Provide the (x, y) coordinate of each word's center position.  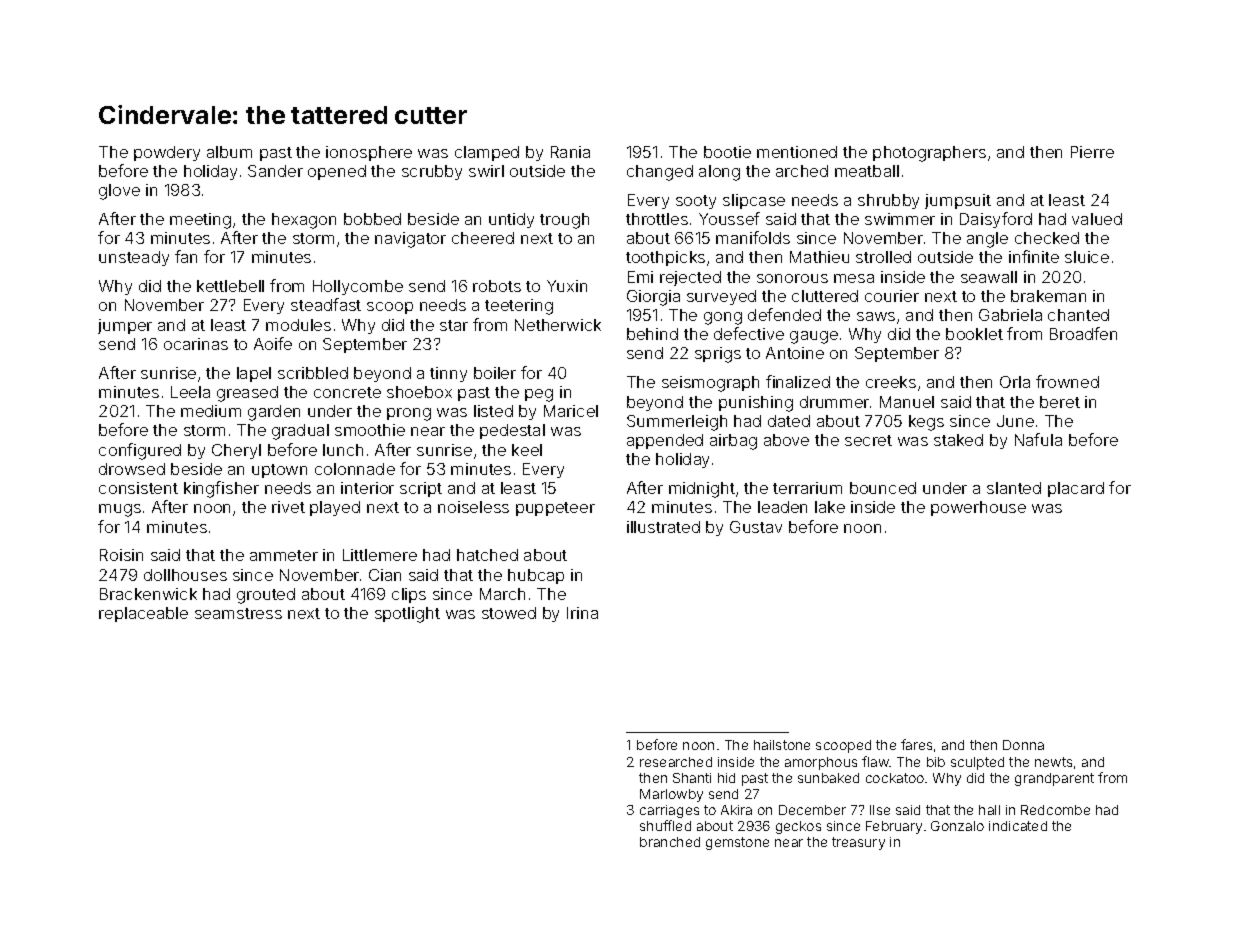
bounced (883, 488)
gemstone (737, 843)
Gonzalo (957, 826)
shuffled (665, 825)
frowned (1067, 381)
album (229, 152)
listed (493, 411)
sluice (1087, 257)
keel (527, 450)
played (335, 508)
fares (916, 744)
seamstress (238, 613)
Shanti (692, 778)
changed (660, 173)
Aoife (273, 343)
